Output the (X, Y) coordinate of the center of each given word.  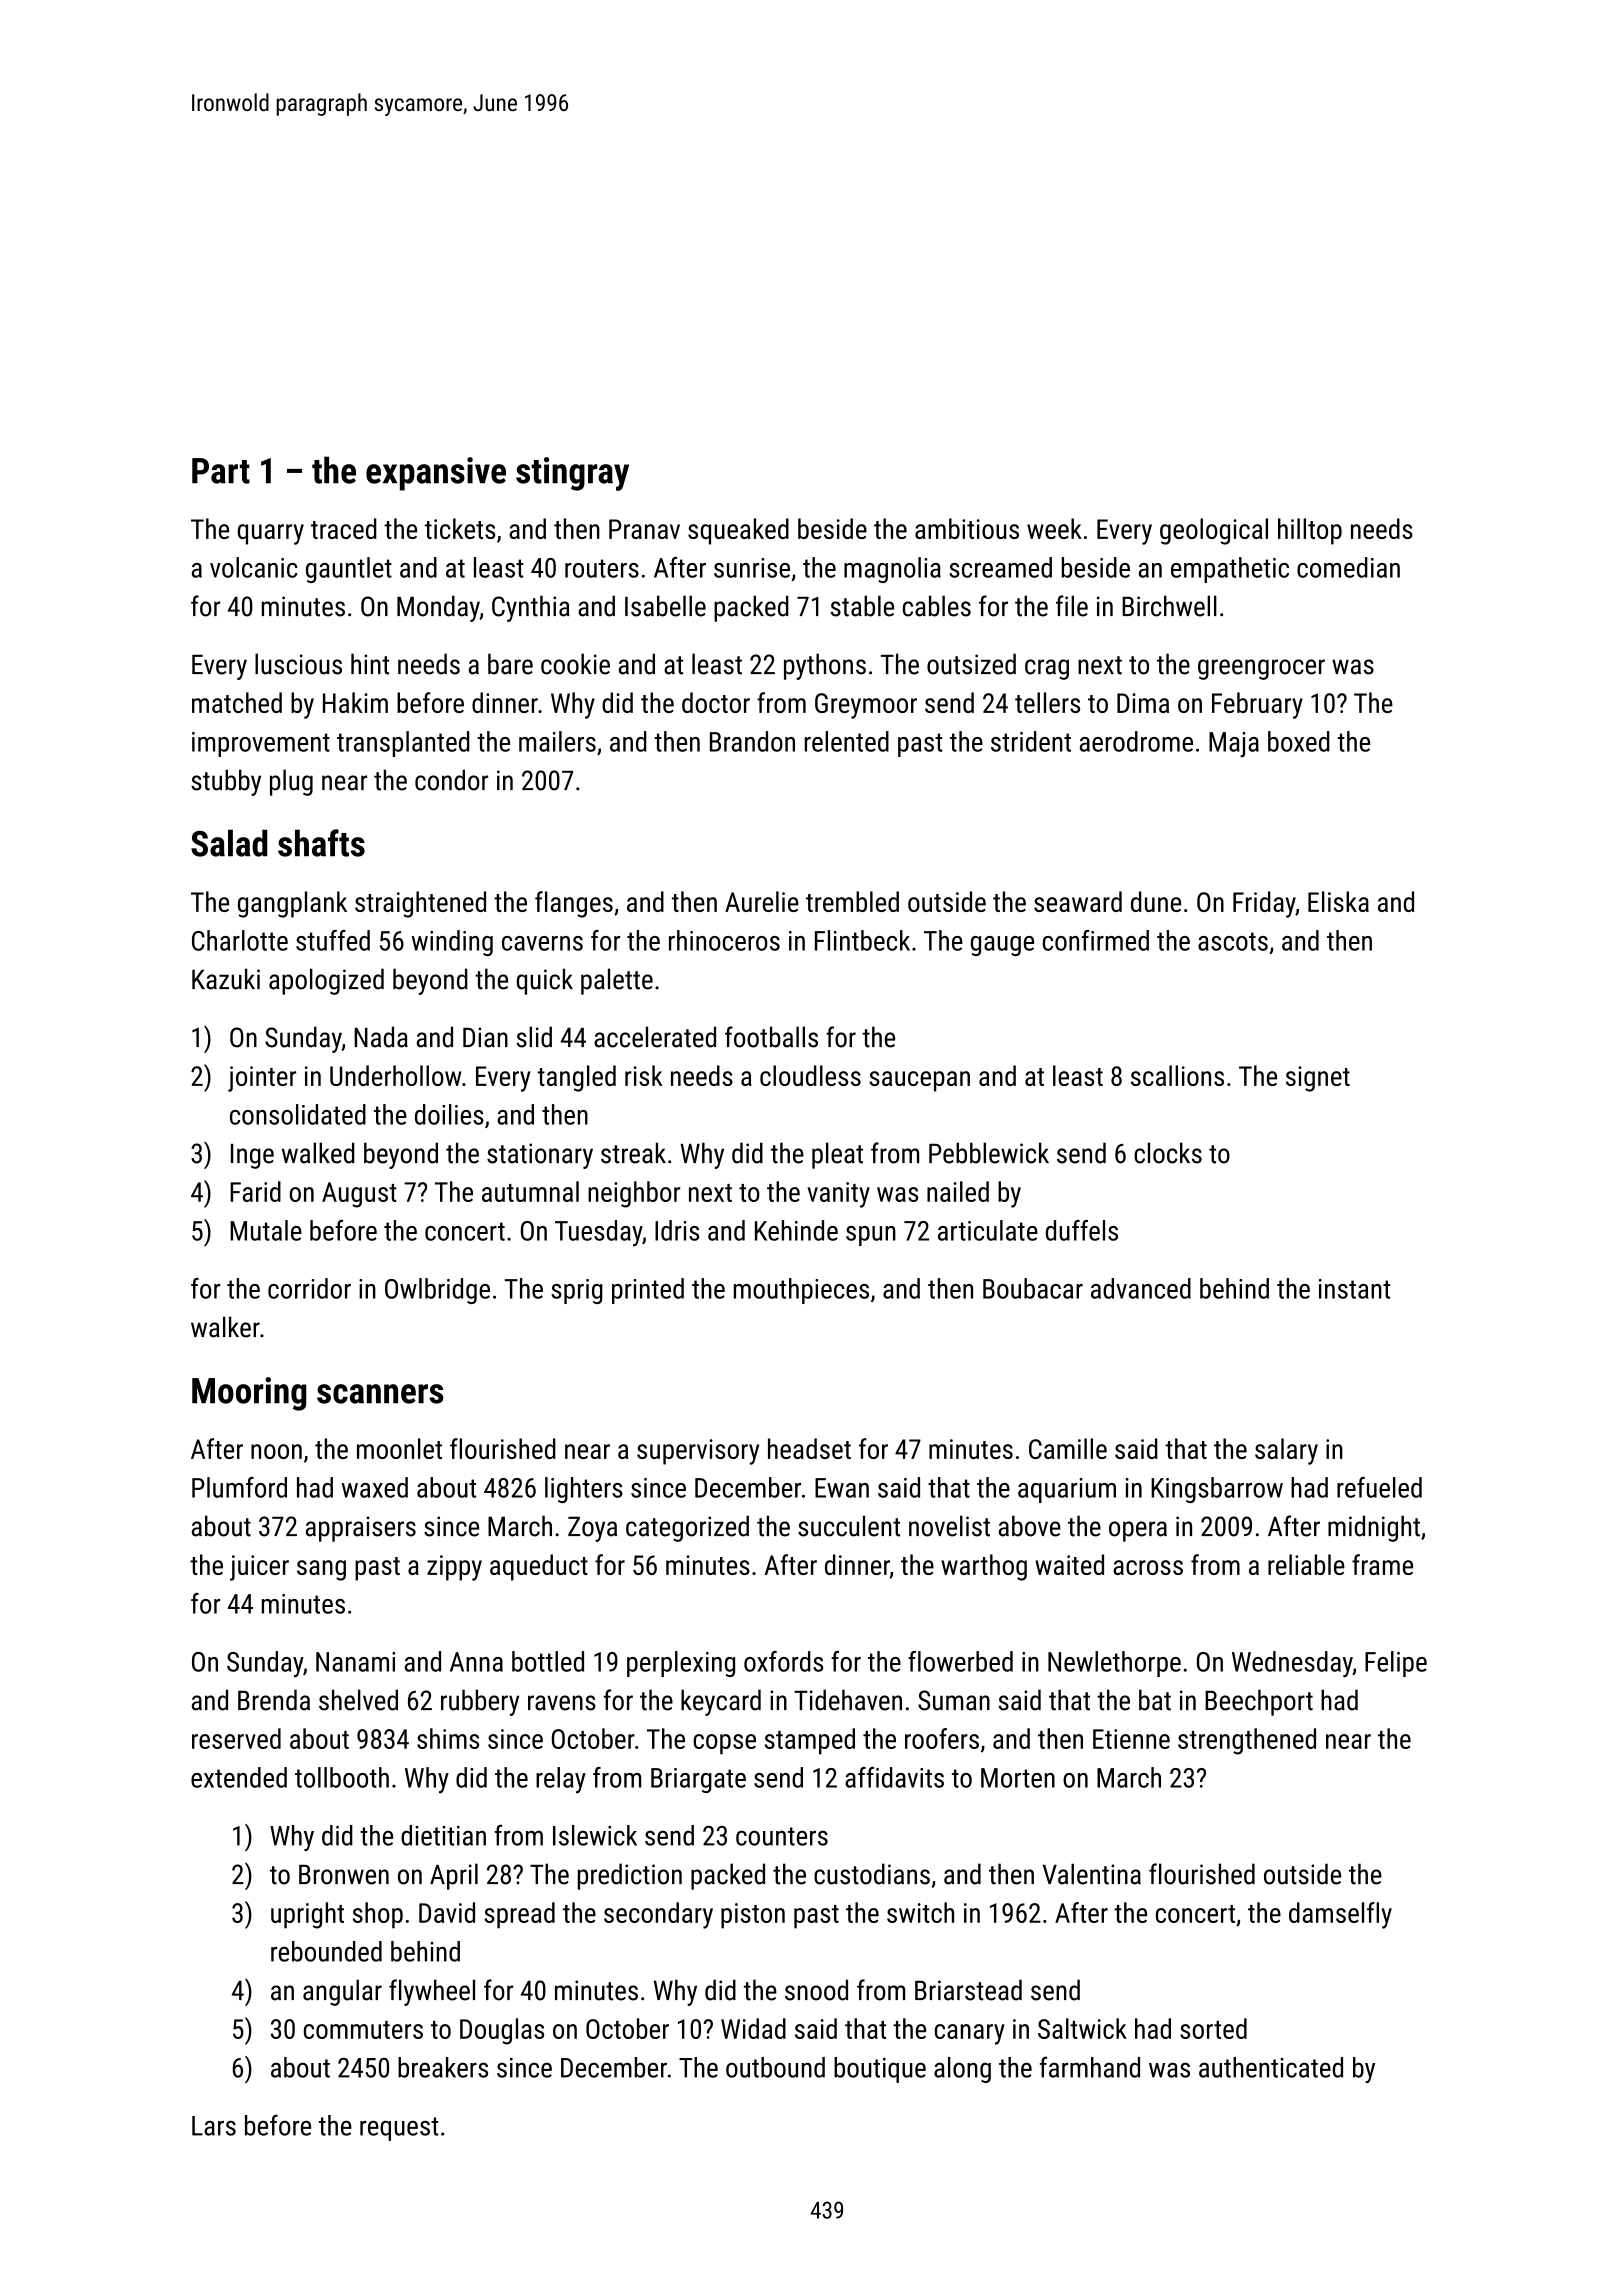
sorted (1213, 2028)
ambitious (967, 528)
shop (378, 1915)
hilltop (1310, 531)
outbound (775, 2067)
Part (221, 471)
